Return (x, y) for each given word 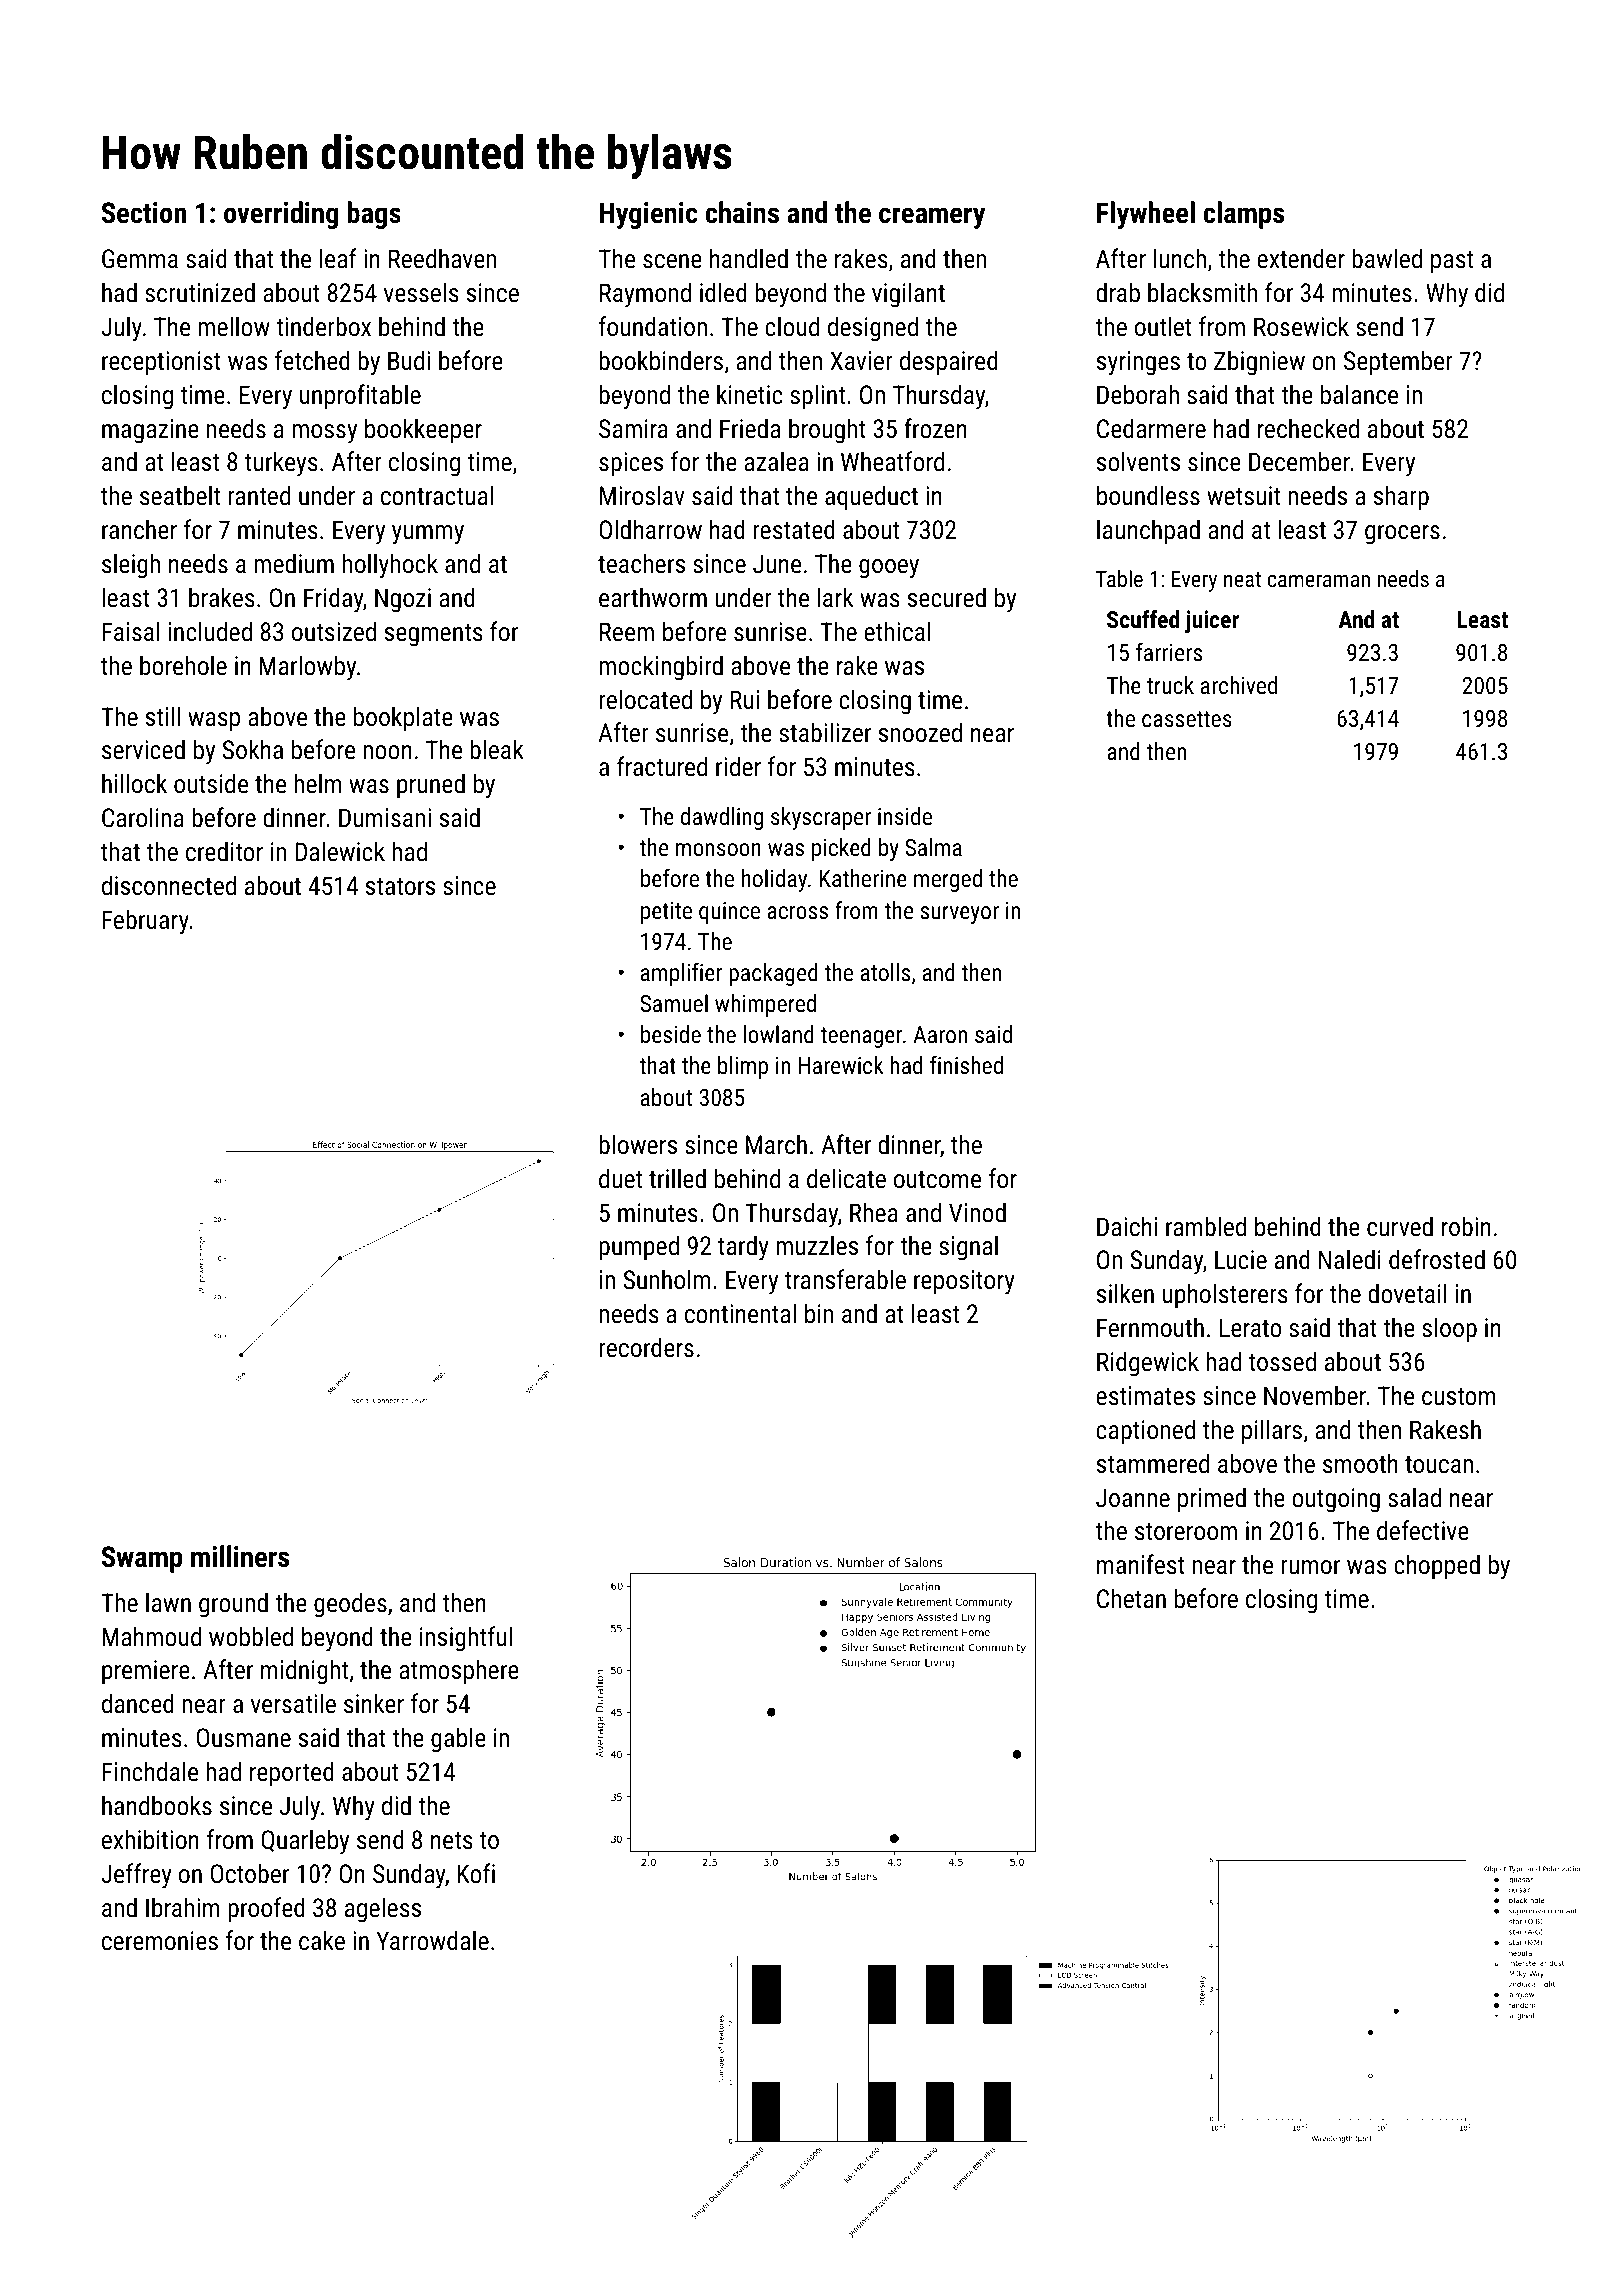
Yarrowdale (433, 1940)
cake (322, 1940)
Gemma (140, 258)
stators (400, 886)
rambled (1206, 1226)
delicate (846, 1178)
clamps (1243, 215)
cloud (792, 326)
